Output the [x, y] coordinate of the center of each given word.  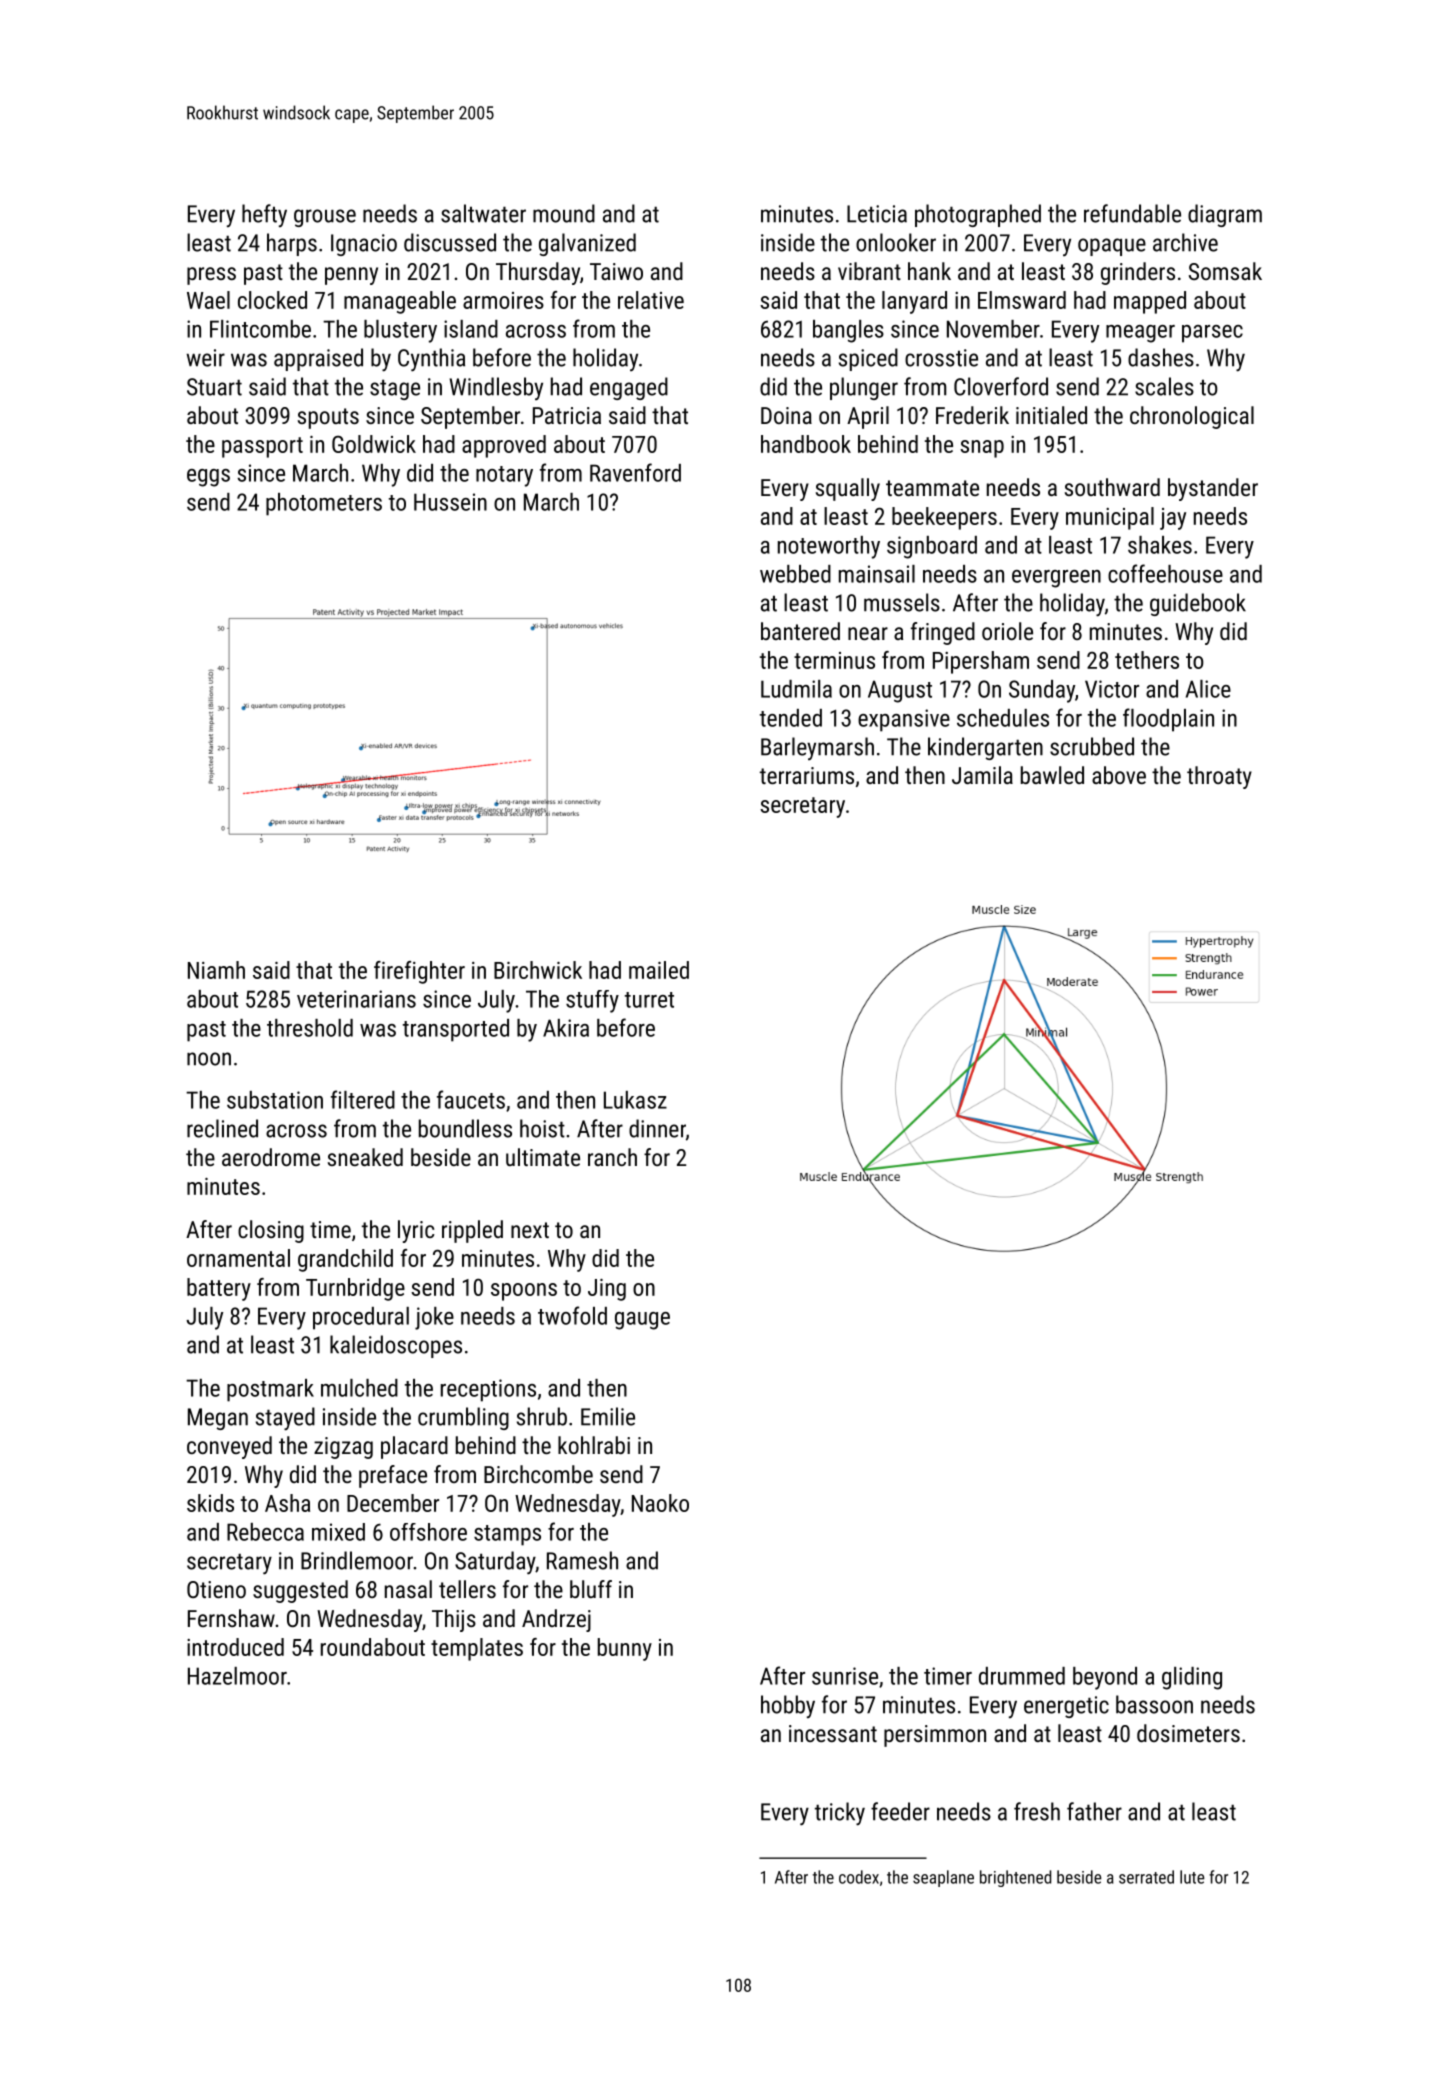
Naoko [660, 1503]
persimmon [935, 1736]
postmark [270, 1390]
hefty [264, 215]
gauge [642, 1321]
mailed [659, 970]
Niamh [216, 970]
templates [477, 1649]
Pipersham [981, 662]
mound [564, 213]
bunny [625, 1649]
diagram [1225, 215]
